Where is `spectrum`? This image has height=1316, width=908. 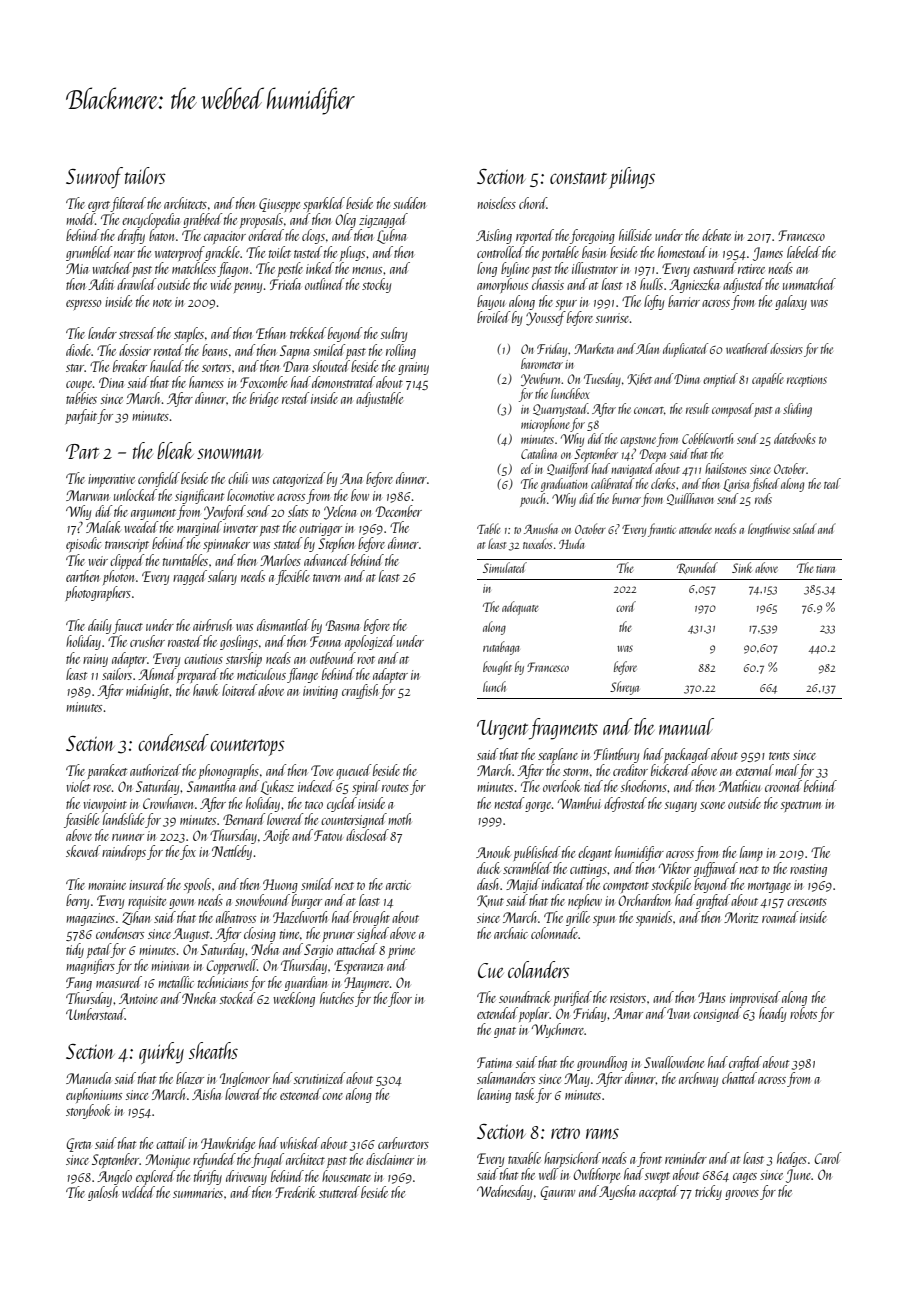 spectrum is located at coordinates (800, 806).
